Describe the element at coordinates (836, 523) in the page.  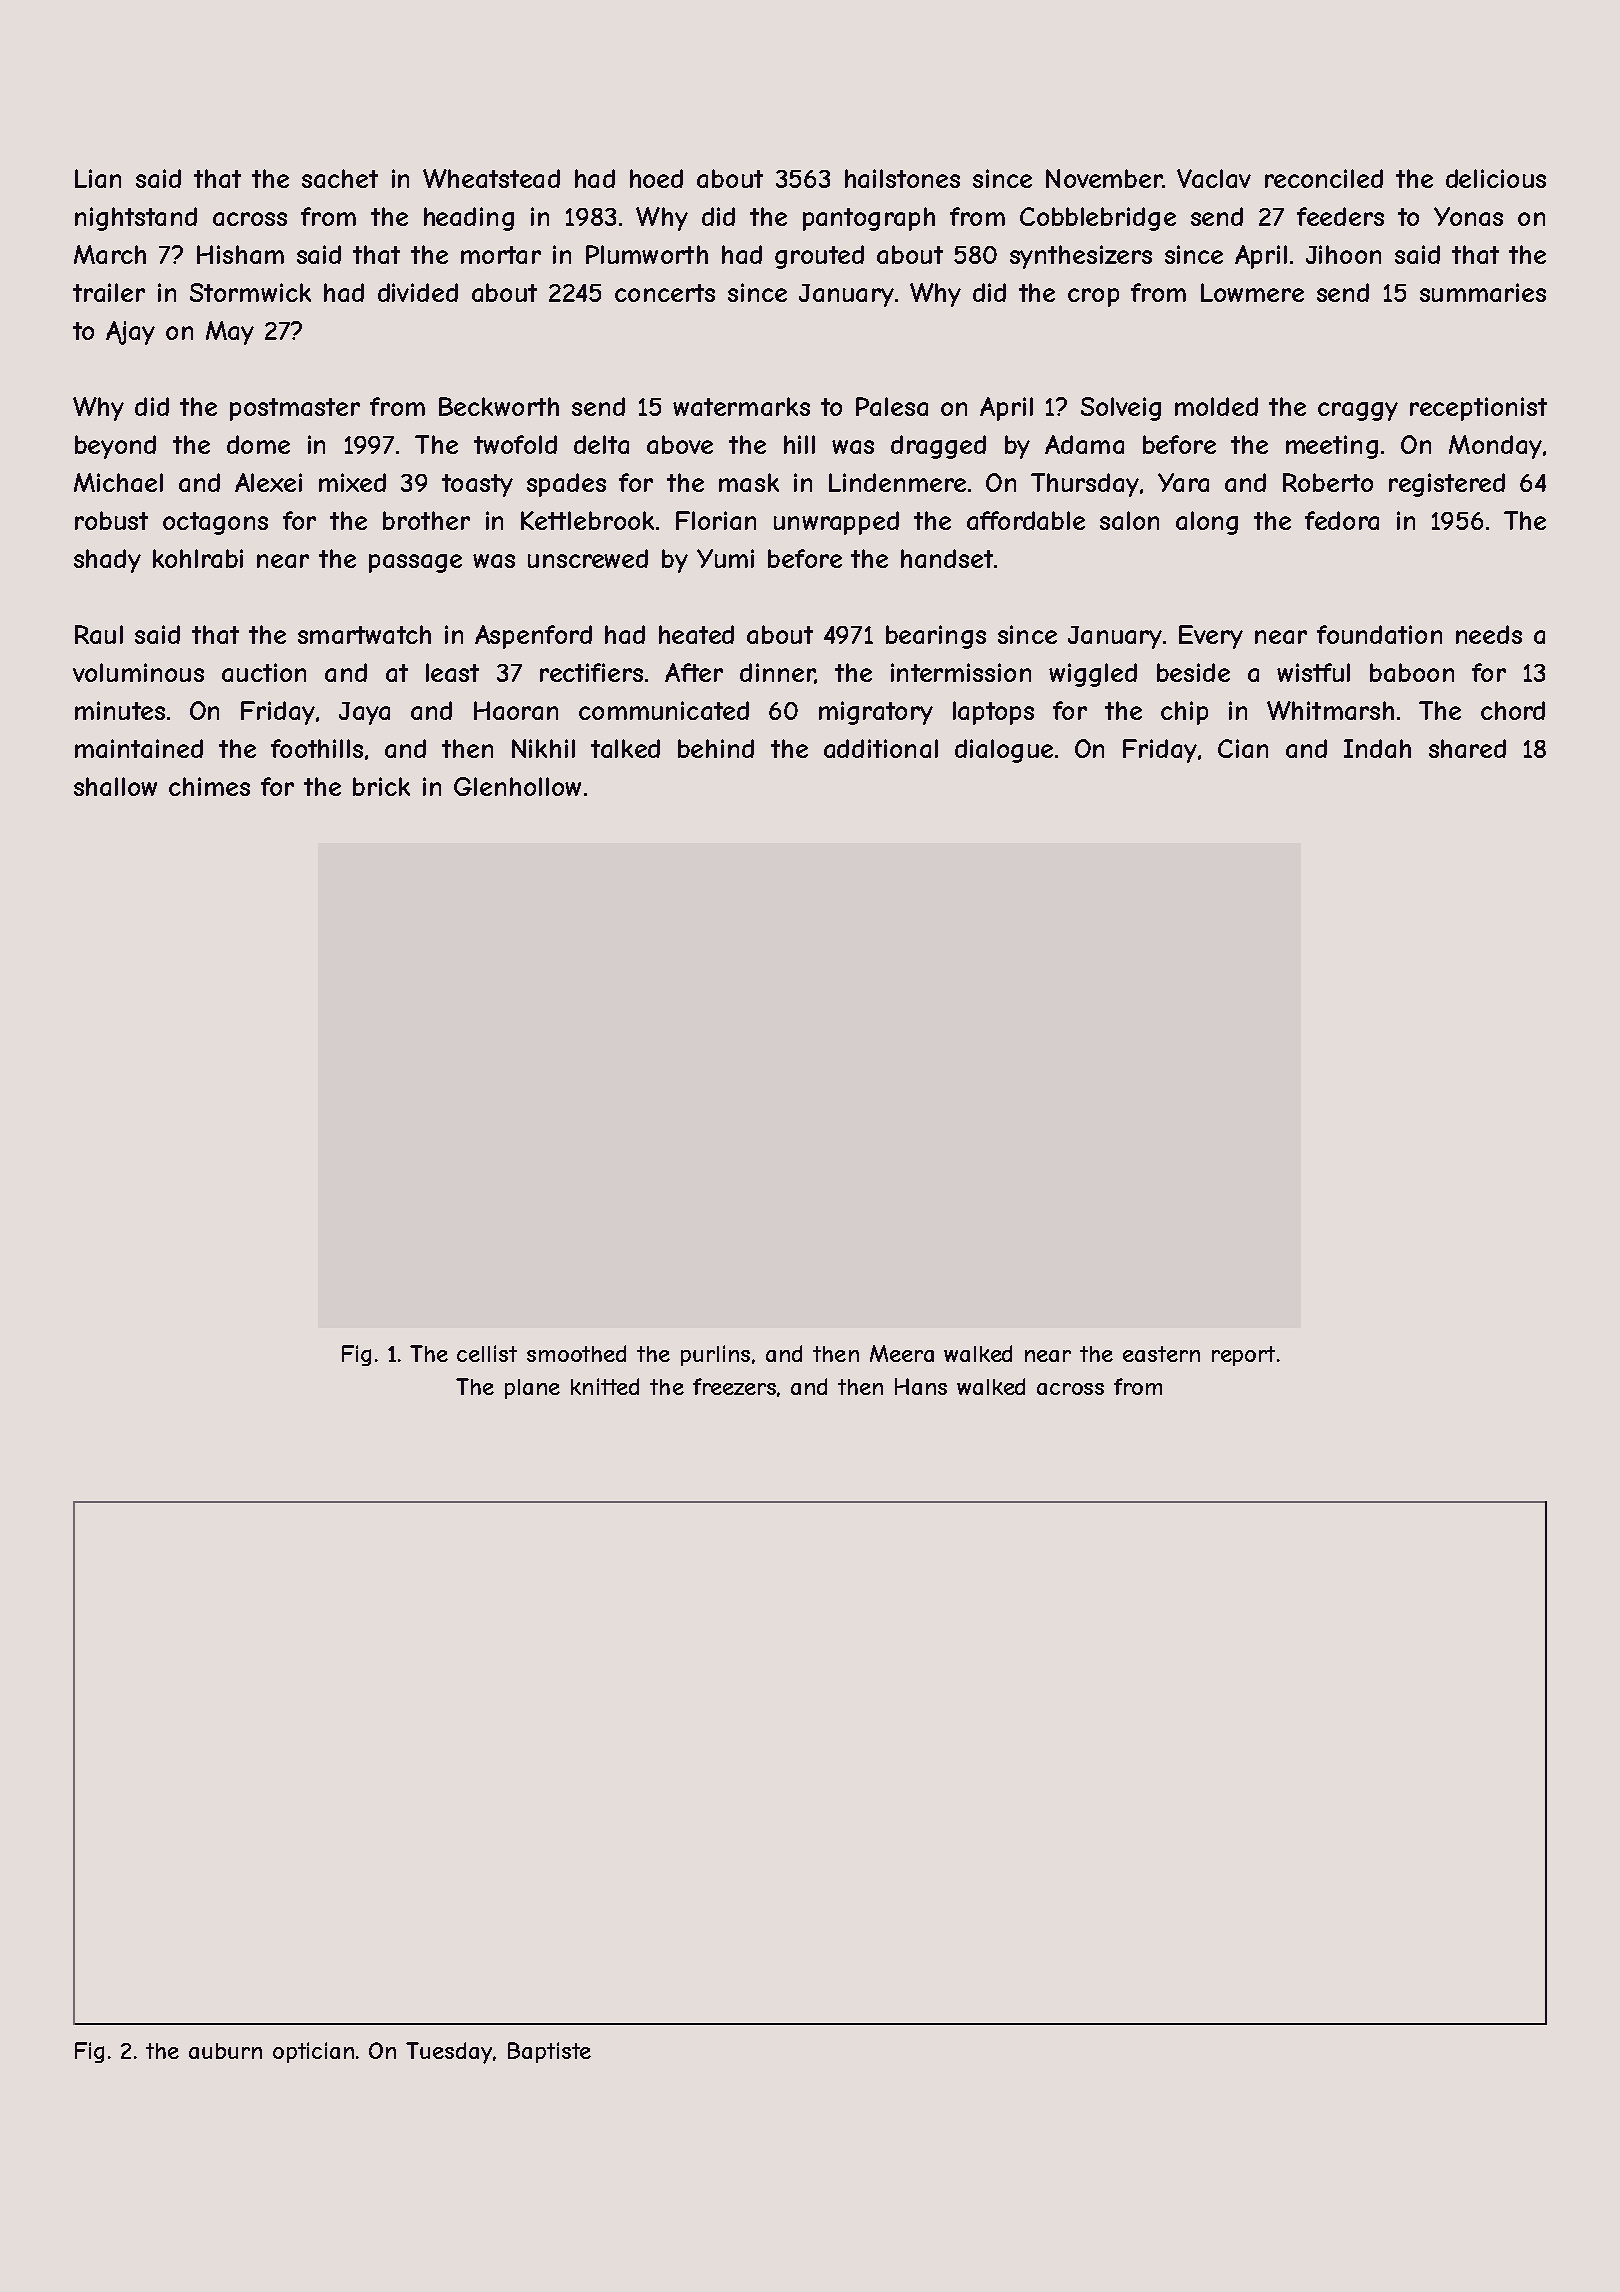
I see `unwrapped` at that location.
